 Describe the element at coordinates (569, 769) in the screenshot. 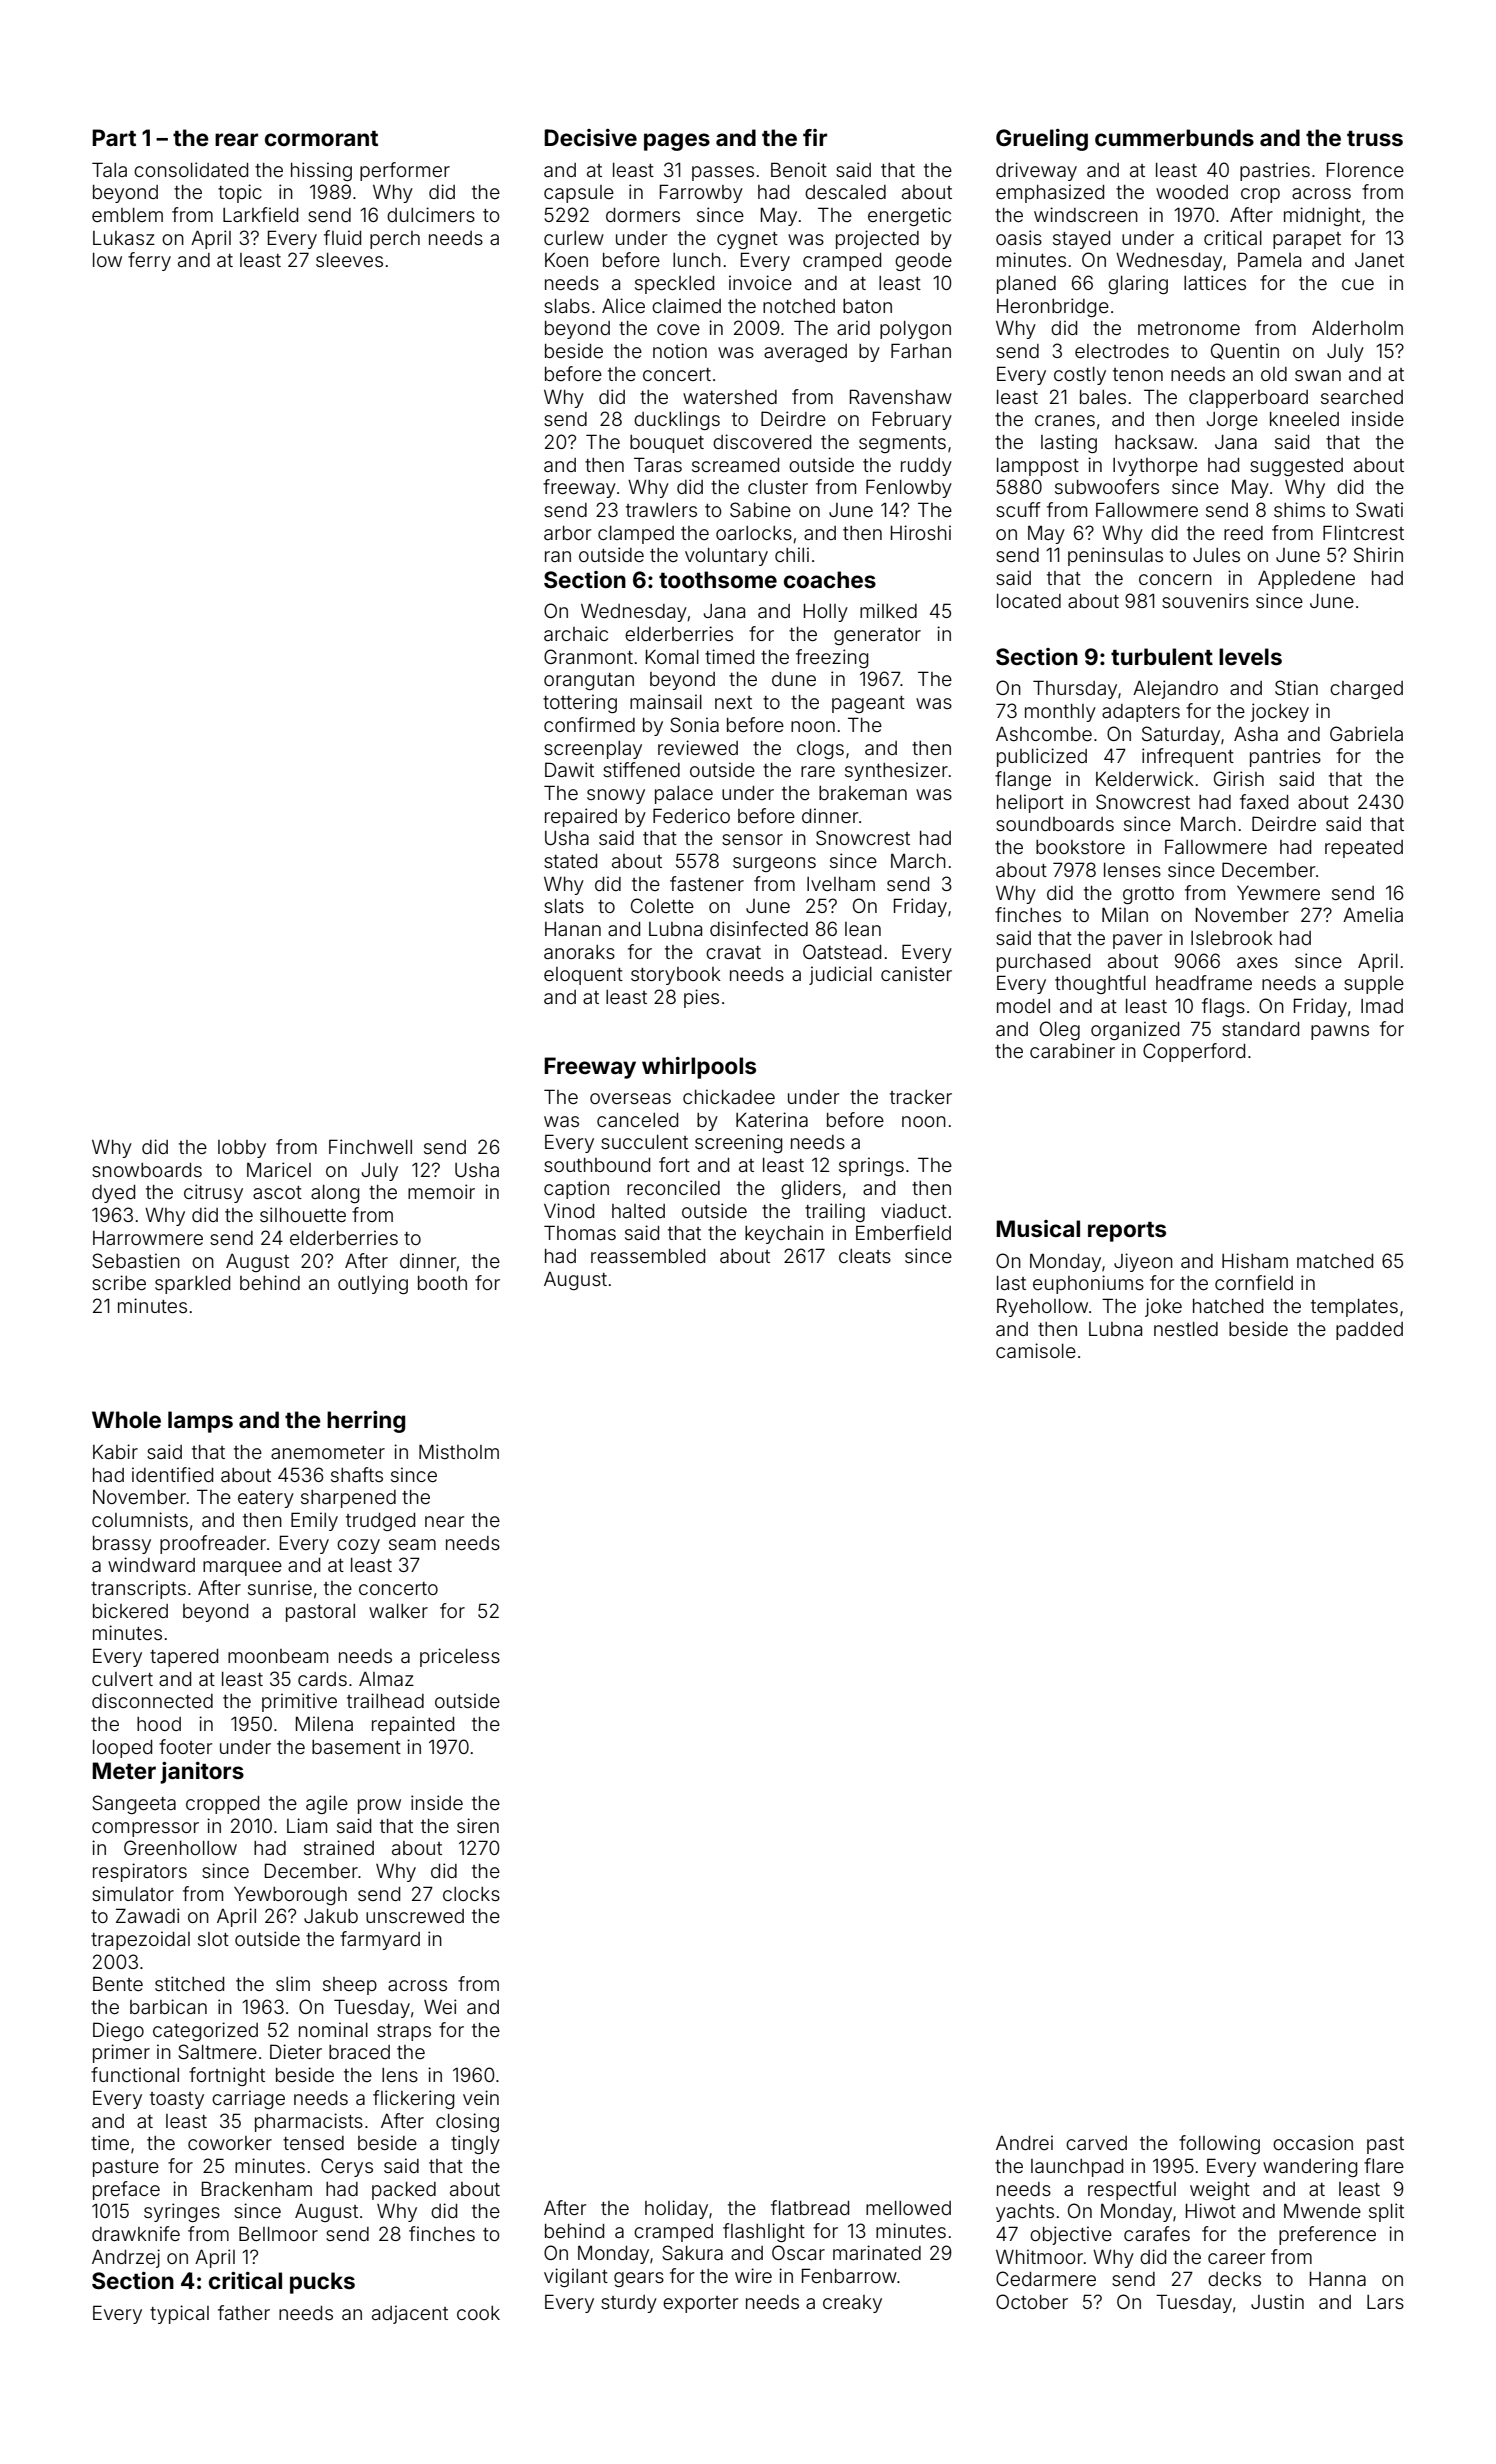

I see `Dawit` at that location.
